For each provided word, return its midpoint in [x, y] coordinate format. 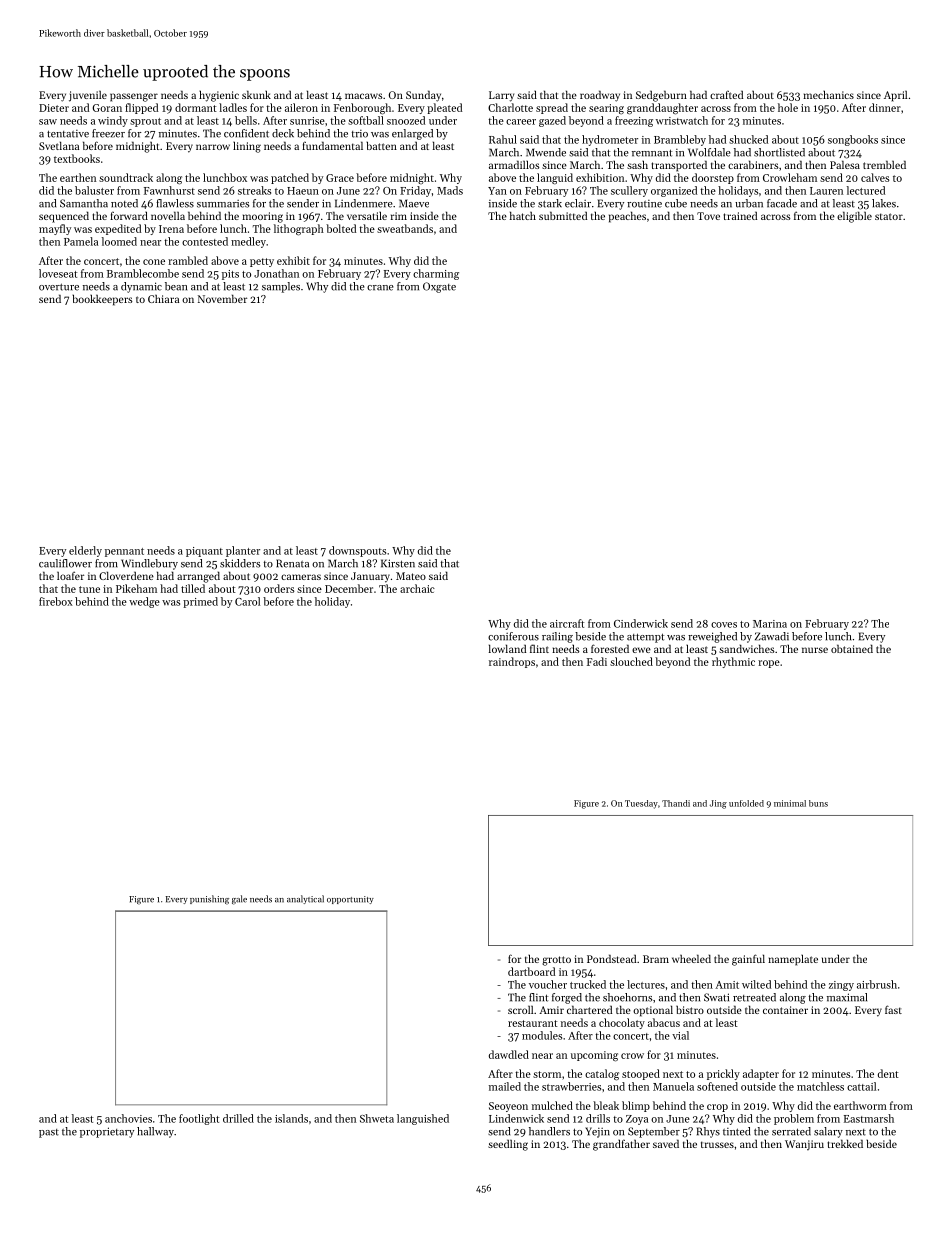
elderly [85, 551]
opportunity [350, 900]
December [349, 588]
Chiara [163, 299]
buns [818, 803]
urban [749, 203]
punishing [209, 900]
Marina [770, 624]
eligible [854, 217]
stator [889, 216]
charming [436, 274]
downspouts [357, 551]
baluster [94, 190]
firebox [56, 601]
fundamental [332, 145]
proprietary [107, 1132]
